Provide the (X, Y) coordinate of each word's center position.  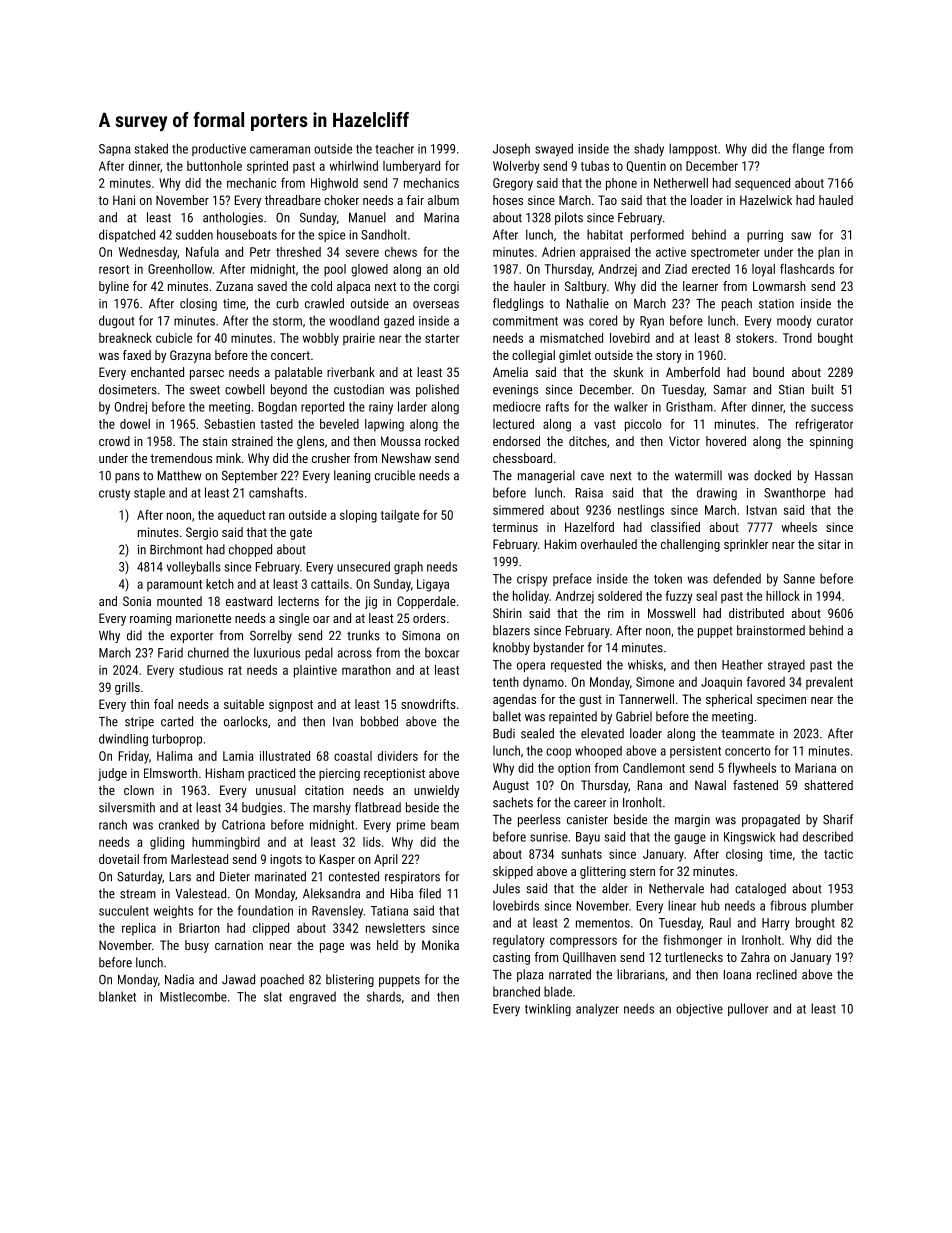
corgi (446, 287)
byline (114, 287)
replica (139, 929)
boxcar (442, 652)
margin (692, 821)
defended (737, 578)
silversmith (127, 807)
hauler (530, 286)
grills (127, 688)
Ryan (652, 322)
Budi (504, 733)
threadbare (293, 200)
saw (801, 236)
